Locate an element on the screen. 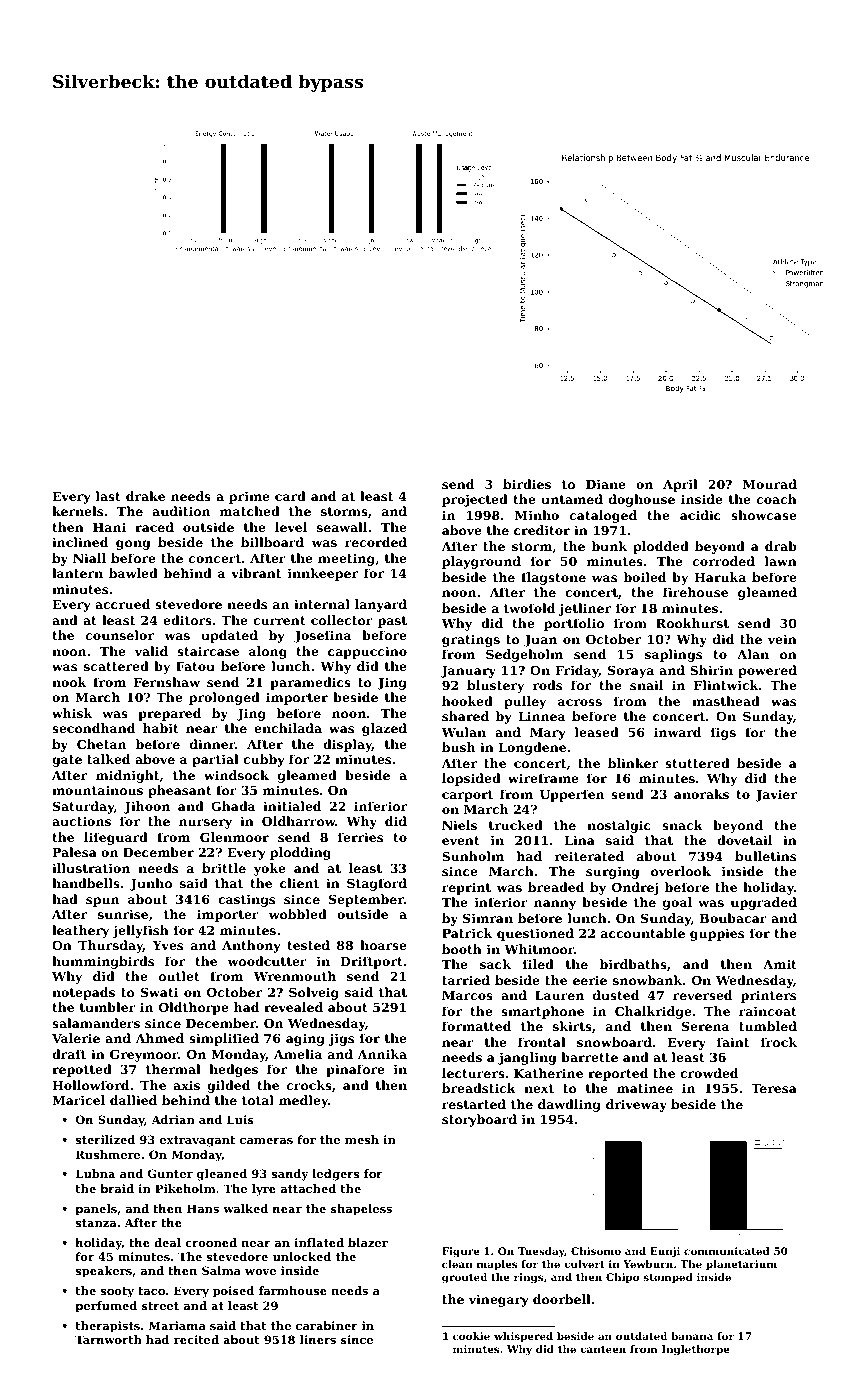  Inglethorpe is located at coordinates (695, 1350).
